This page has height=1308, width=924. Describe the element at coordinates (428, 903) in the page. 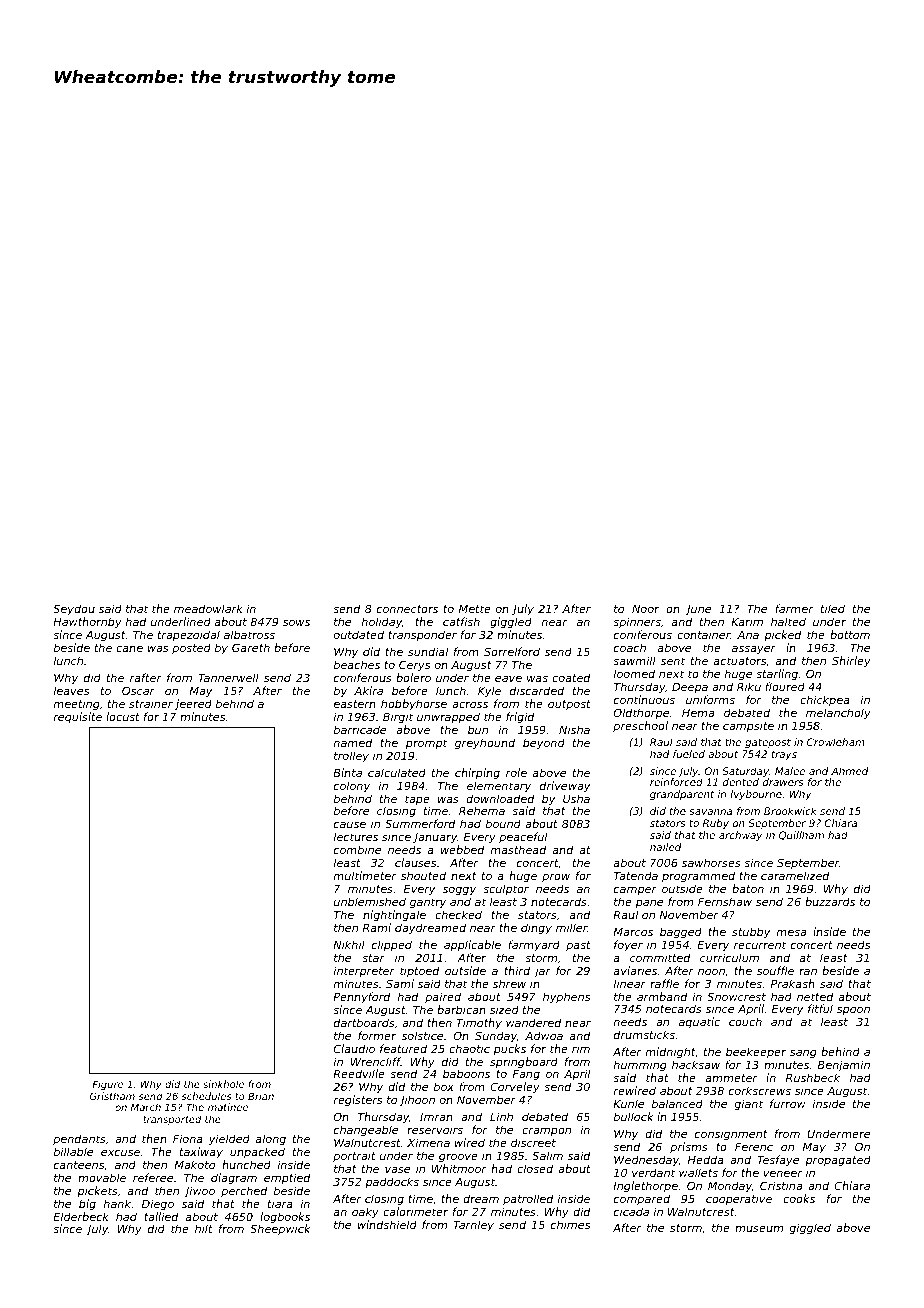

I see `gantry` at that location.
